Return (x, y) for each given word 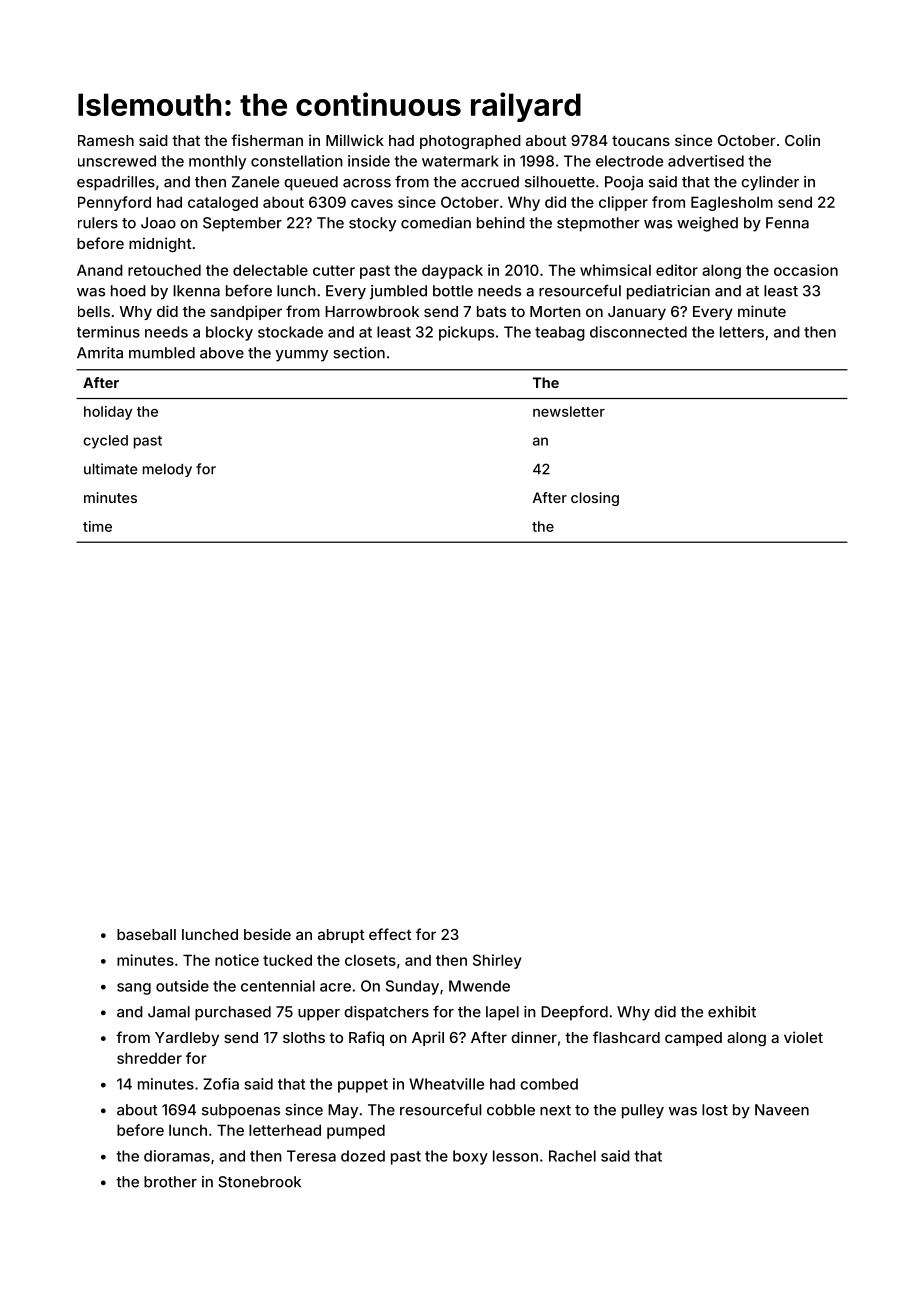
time (97, 526)
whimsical (615, 270)
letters (742, 332)
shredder (149, 1058)
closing (595, 499)
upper (319, 1015)
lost (715, 1110)
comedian (436, 223)
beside (267, 934)
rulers (98, 223)
